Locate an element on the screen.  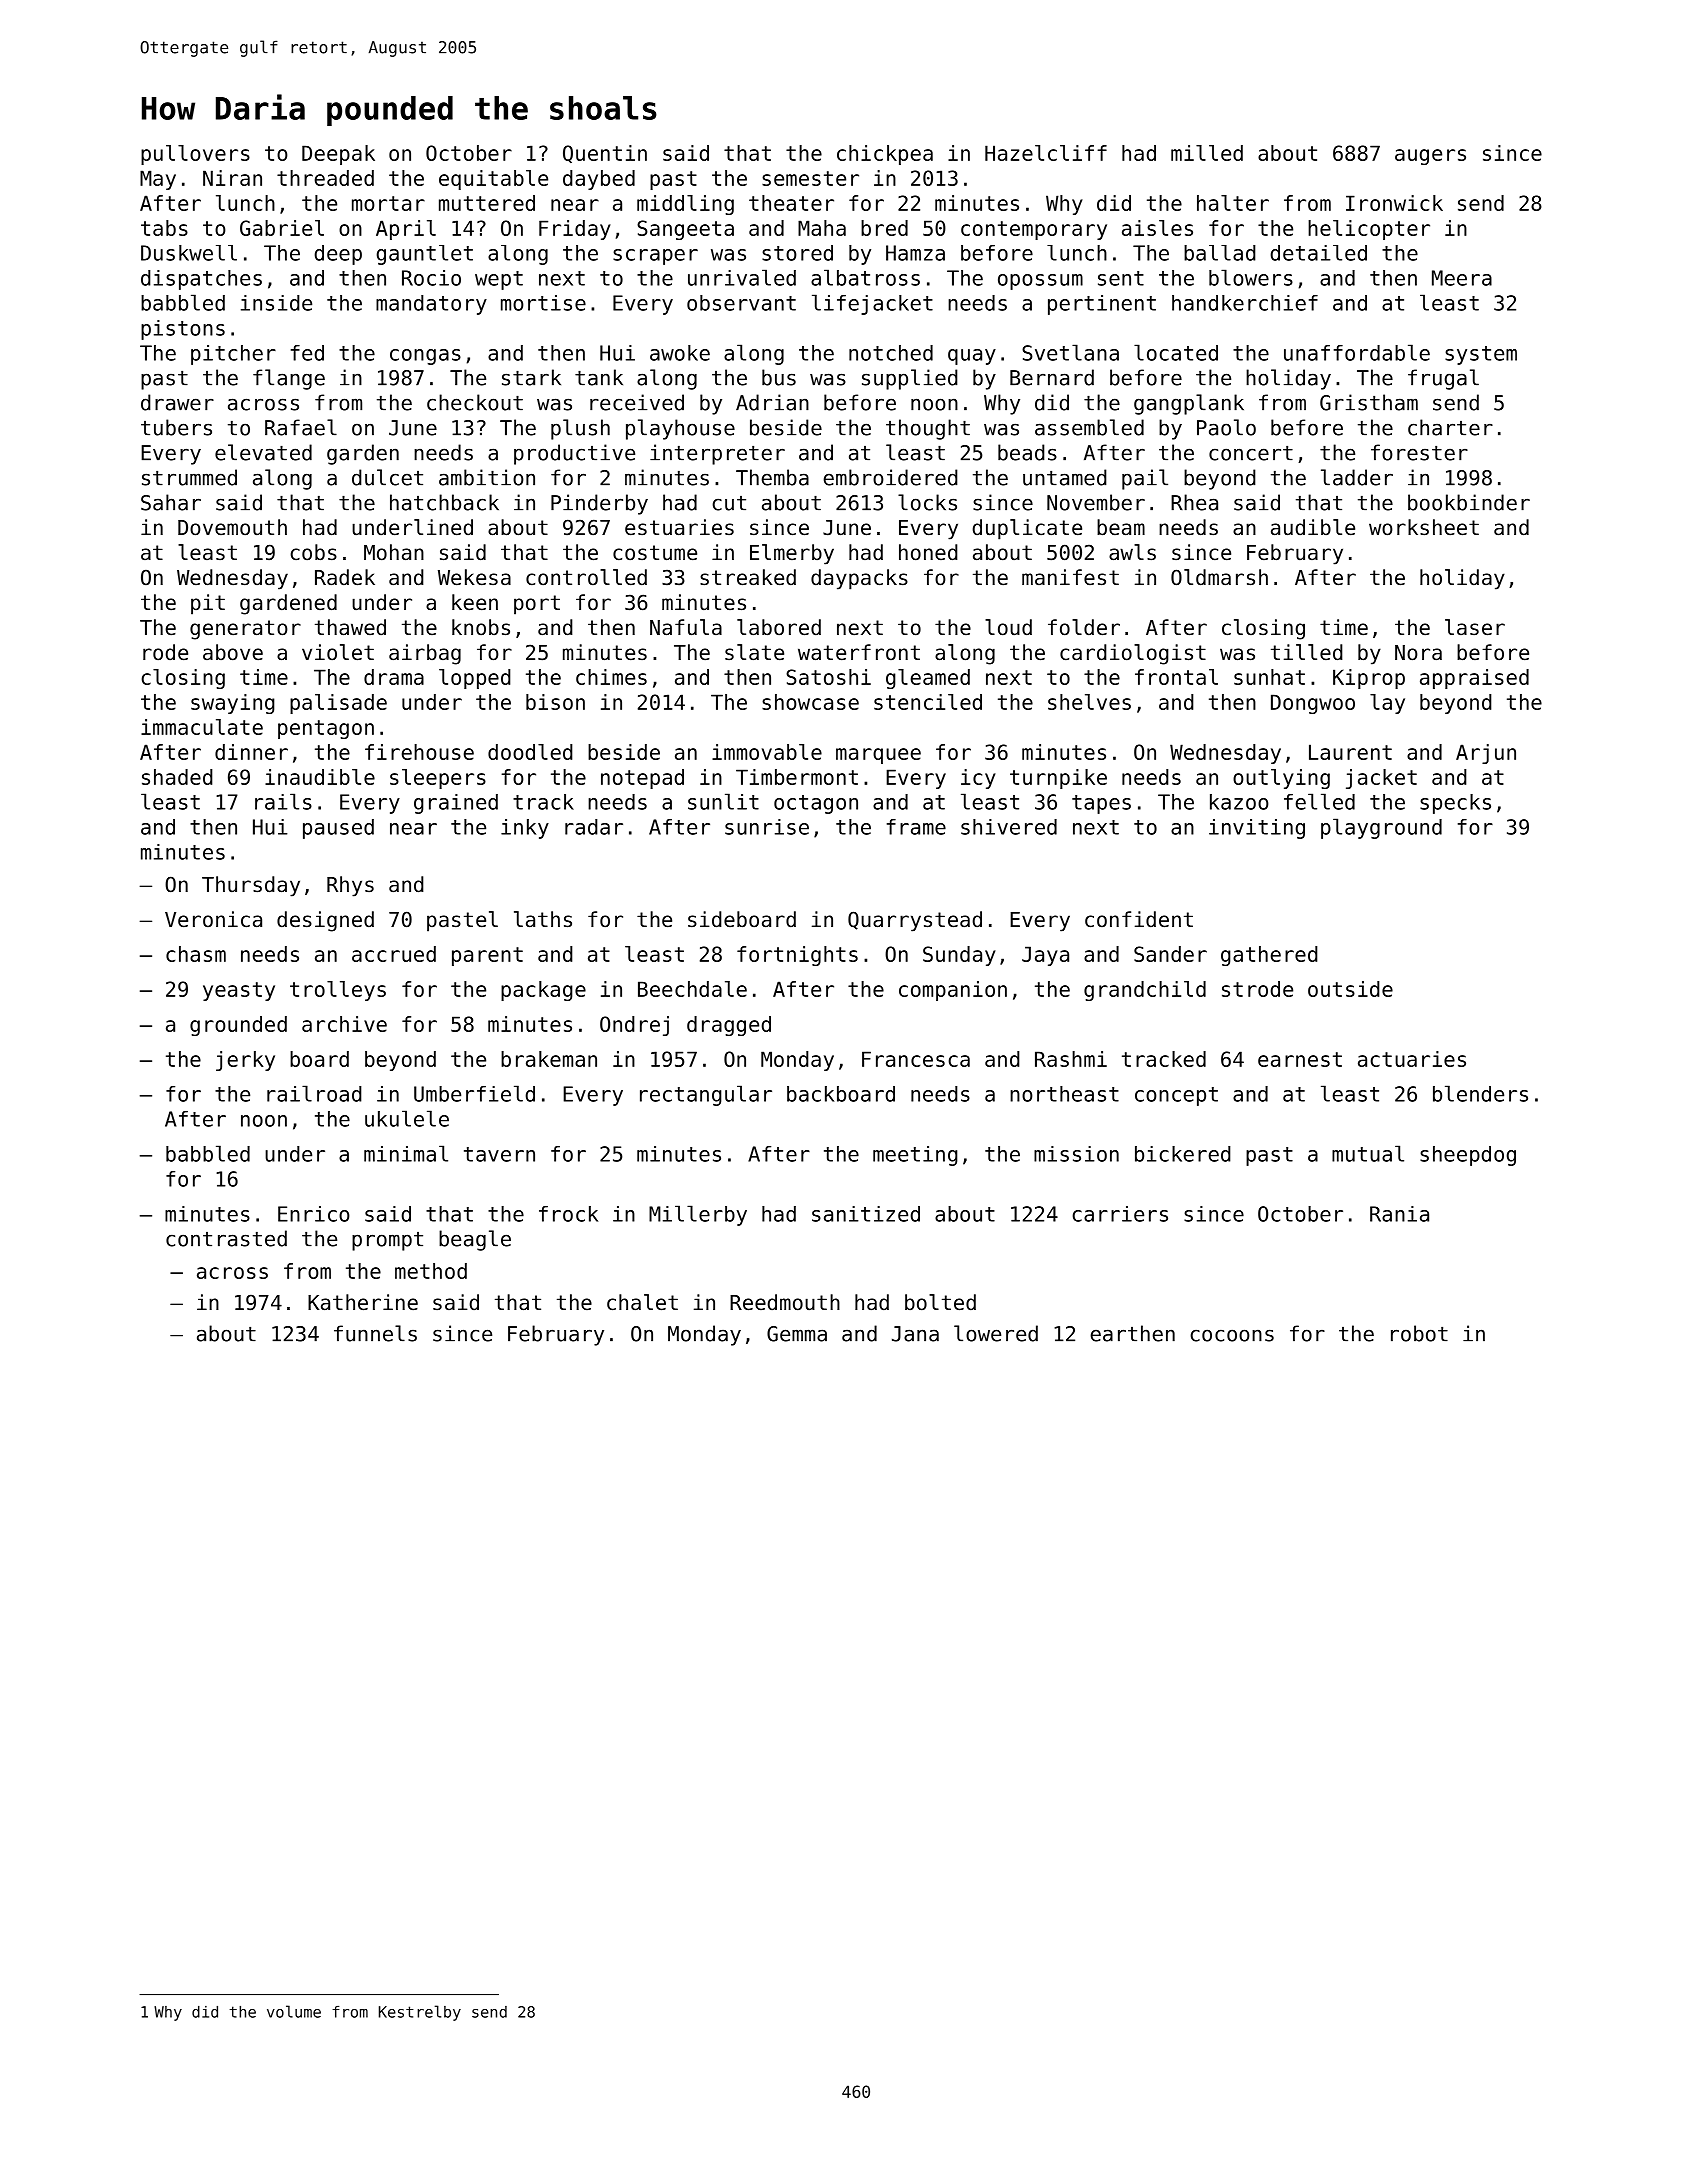
cocoons is located at coordinates (1232, 1335).
